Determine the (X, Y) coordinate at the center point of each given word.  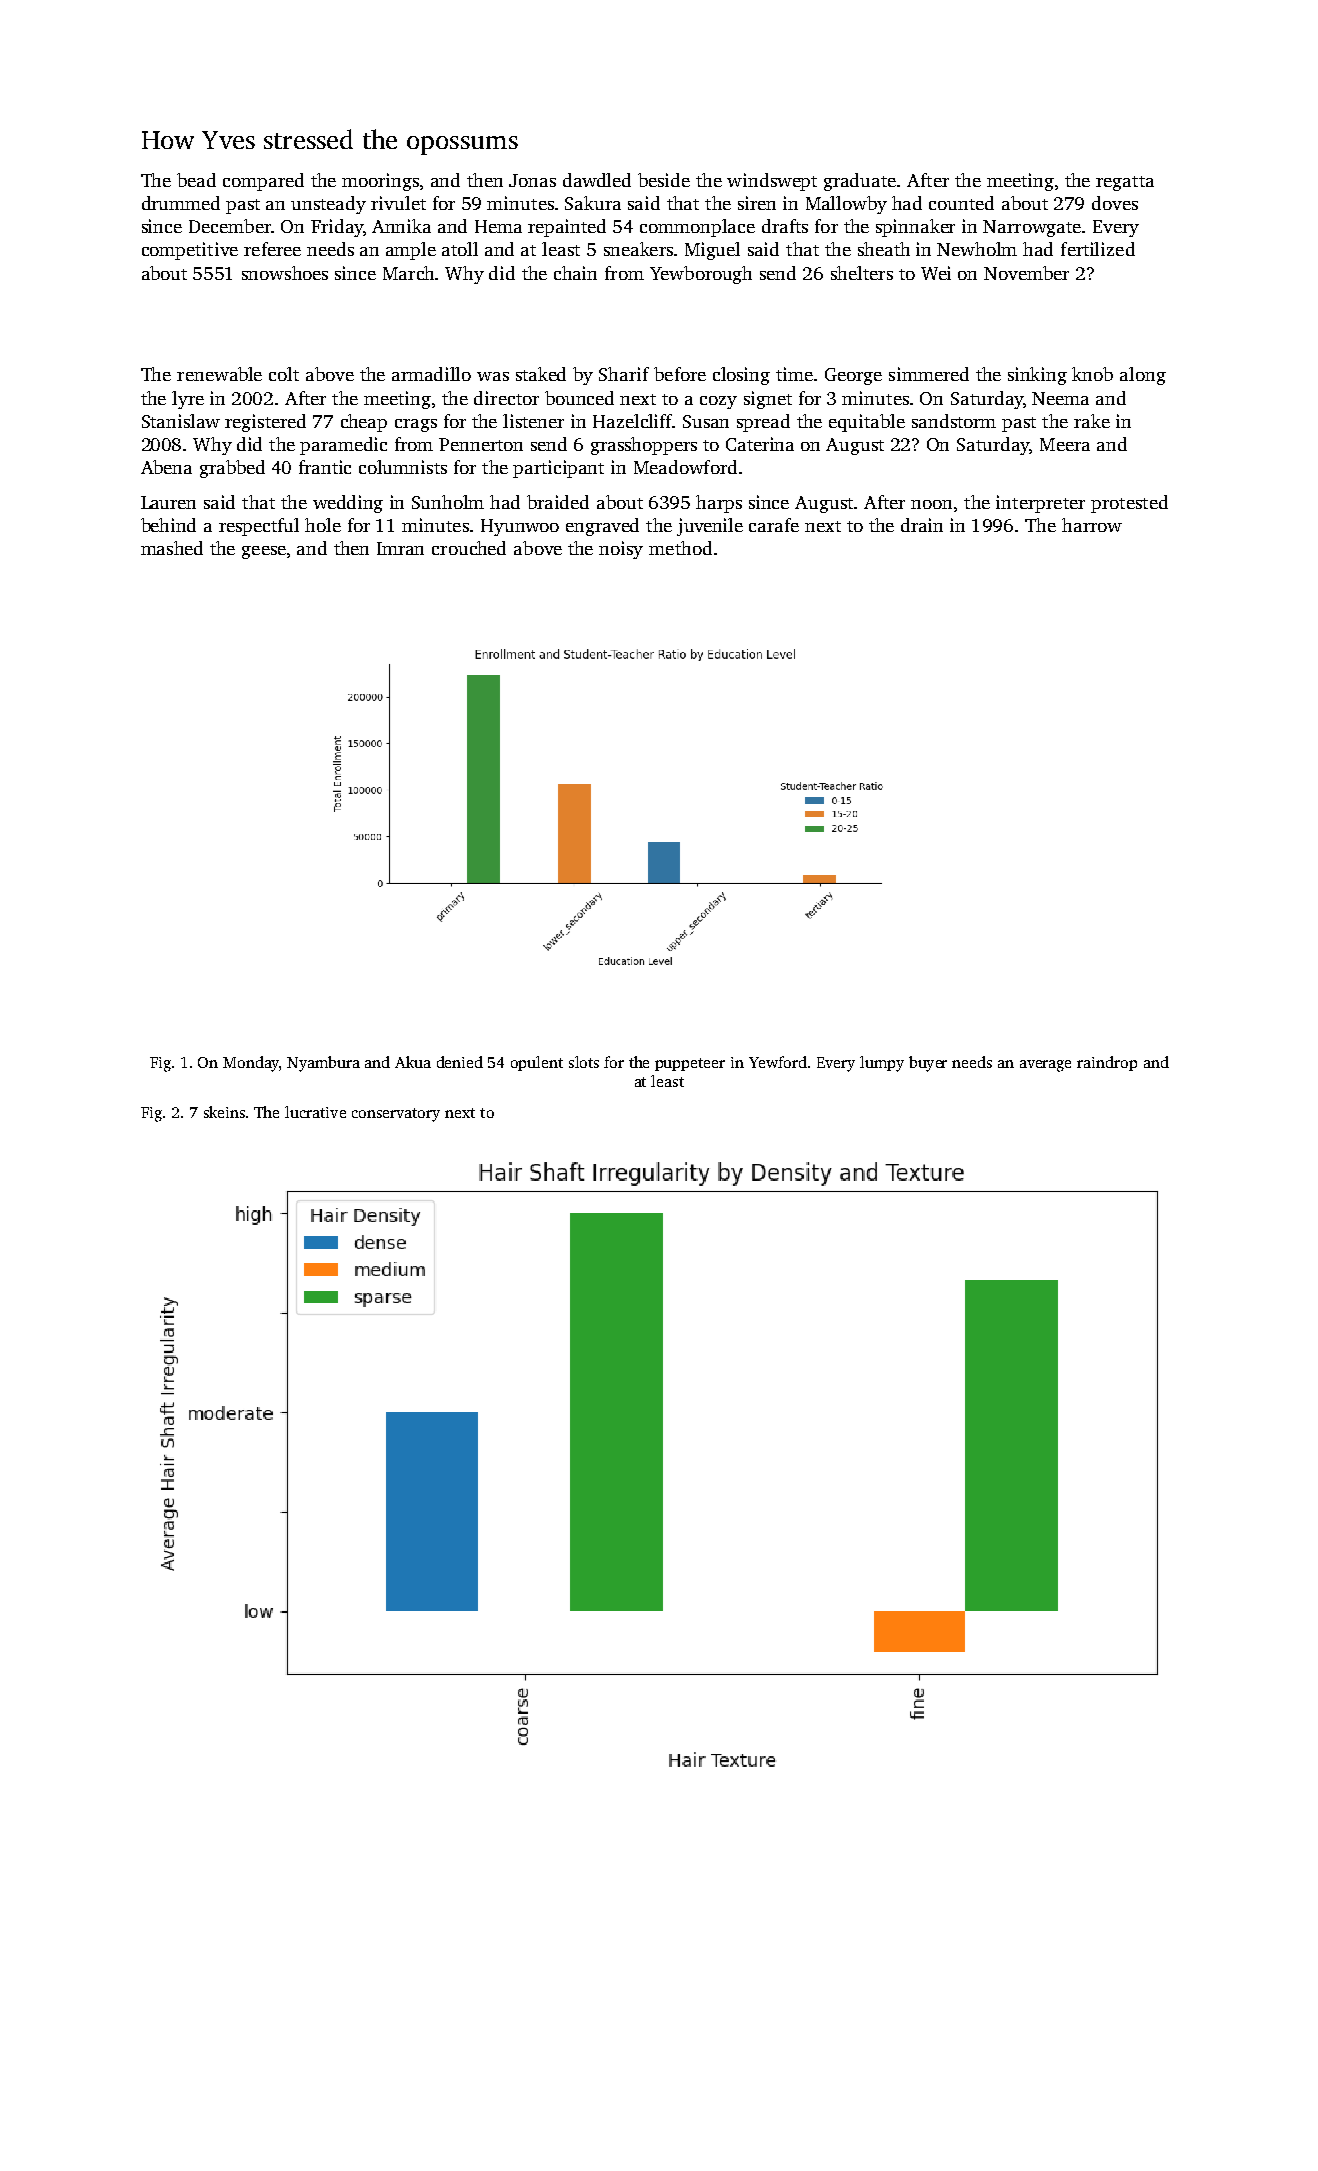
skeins (224, 1112)
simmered (929, 374)
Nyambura (323, 1064)
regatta (1125, 183)
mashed (172, 548)
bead (196, 180)
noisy (621, 550)
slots (584, 1062)
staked (541, 374)
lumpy (882, 1064)
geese (264, 552)
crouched (469, 548)
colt (284, 374)
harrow (1092, 525)
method (680, 548)
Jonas (532, 180)
